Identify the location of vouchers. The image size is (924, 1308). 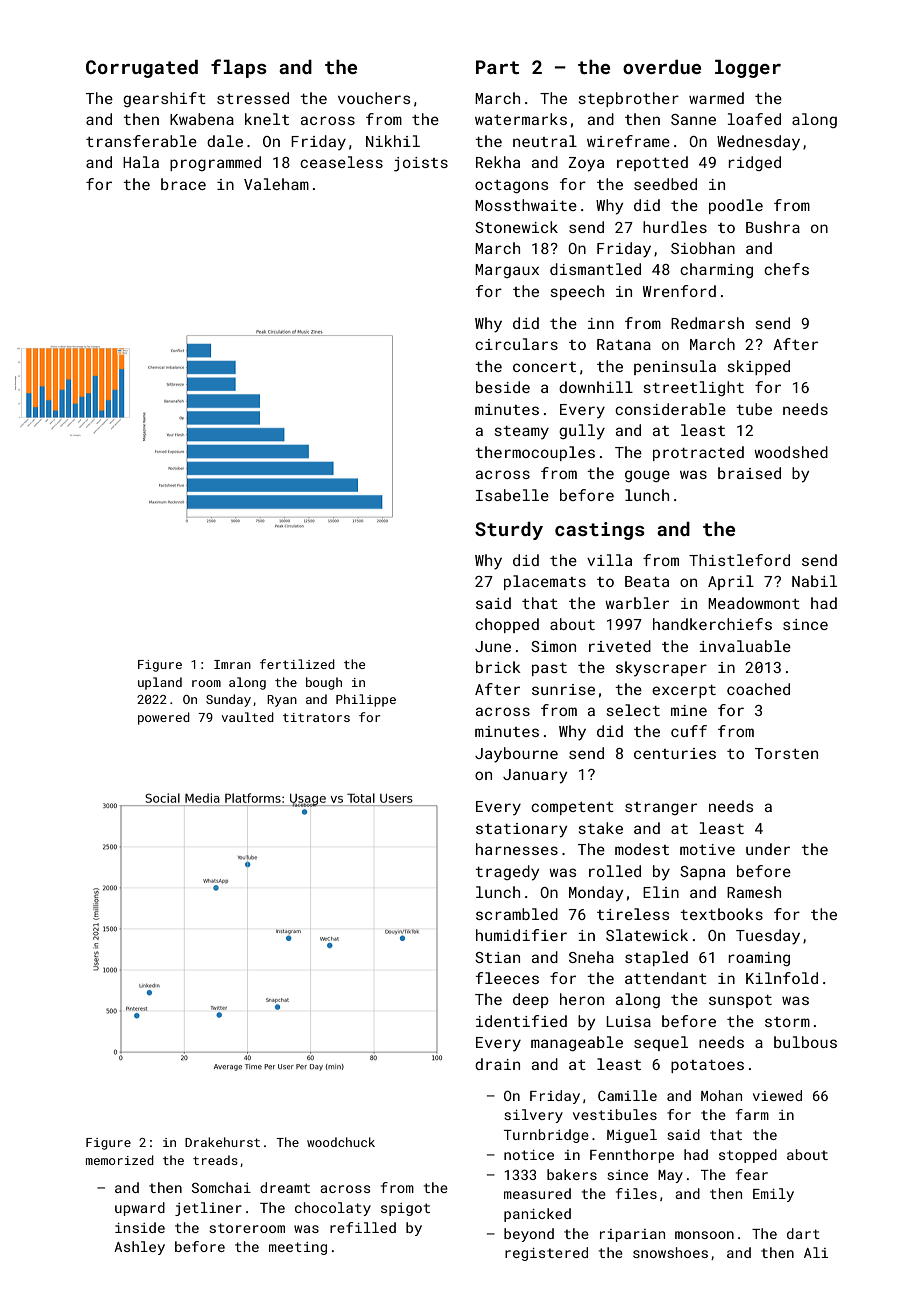
(374, 98).
